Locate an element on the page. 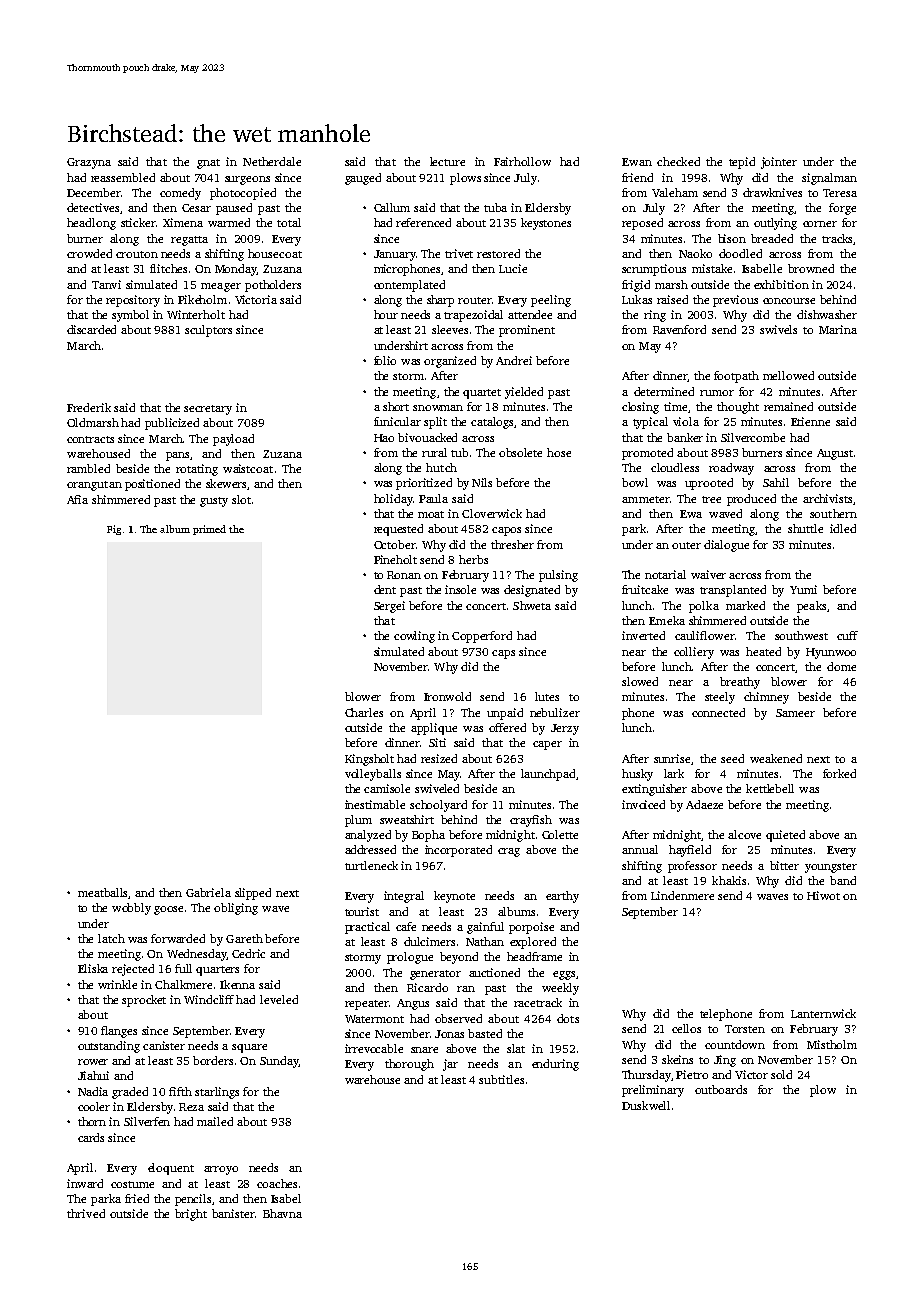  secretary is located at coordinates (208, 410).
